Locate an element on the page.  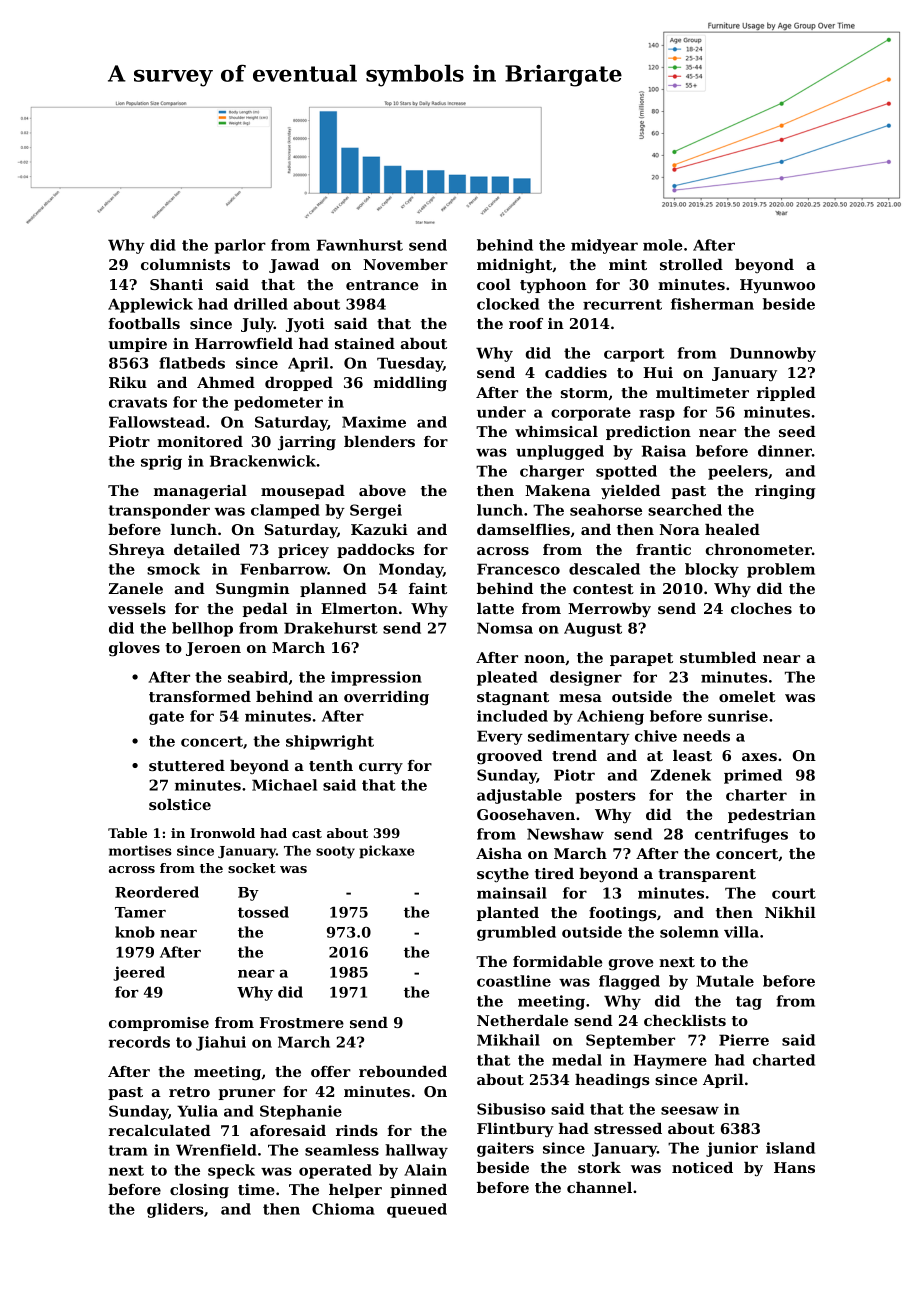
medal is located at coordinates (577, 1060).
